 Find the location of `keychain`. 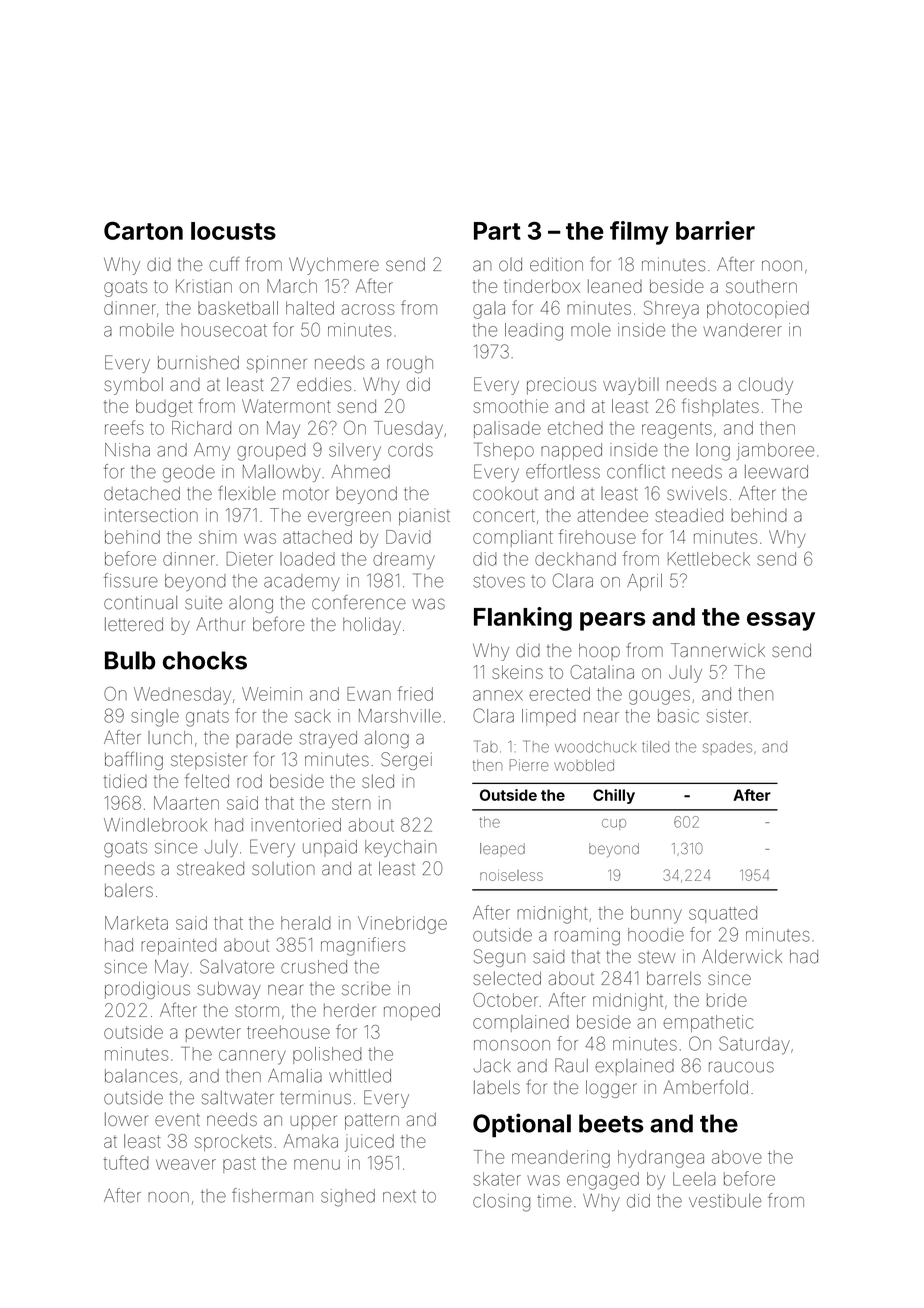

keychain is located at coordinates (401, 848).
